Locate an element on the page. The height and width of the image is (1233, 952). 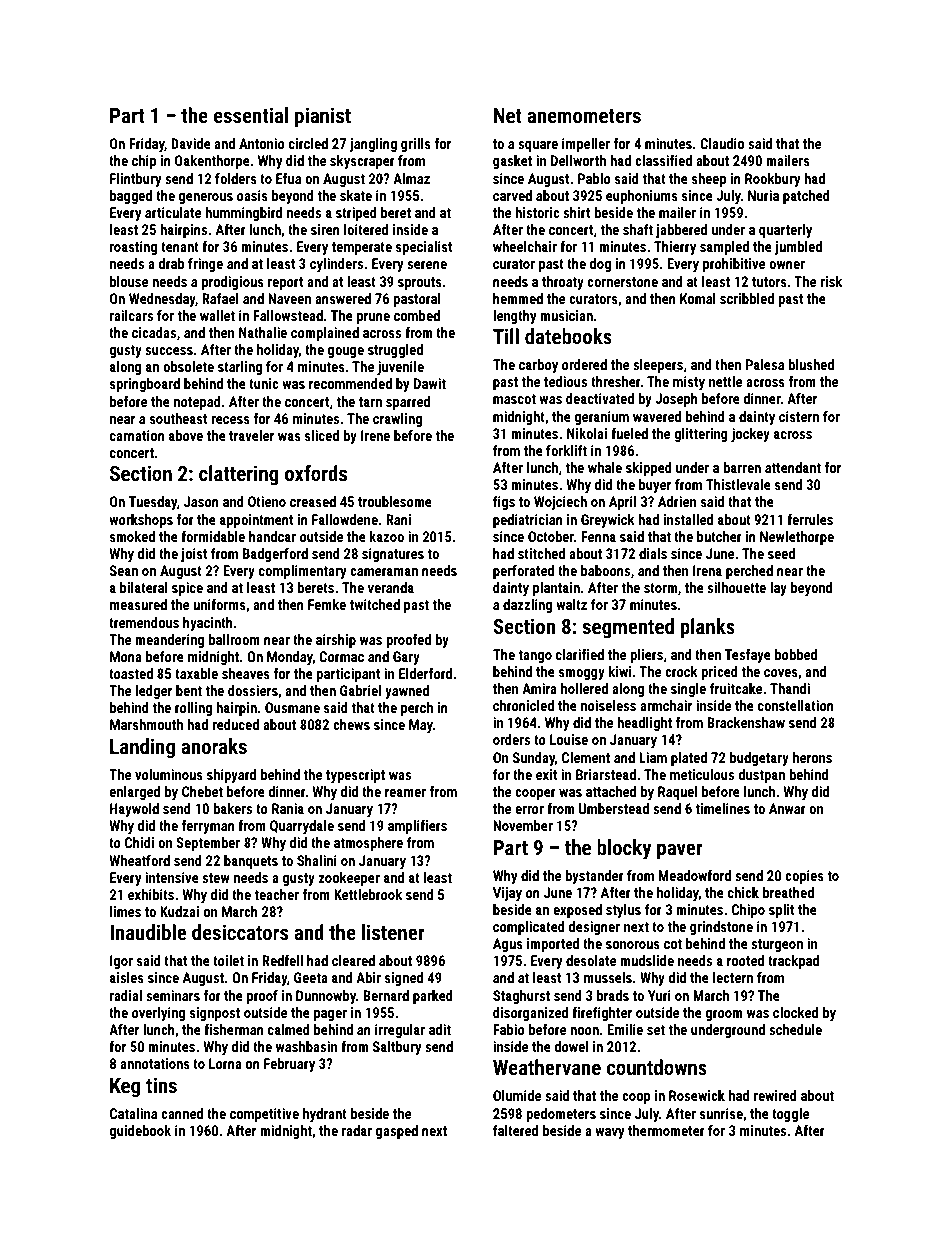
Haywold is located at coordinates (134, 810).
